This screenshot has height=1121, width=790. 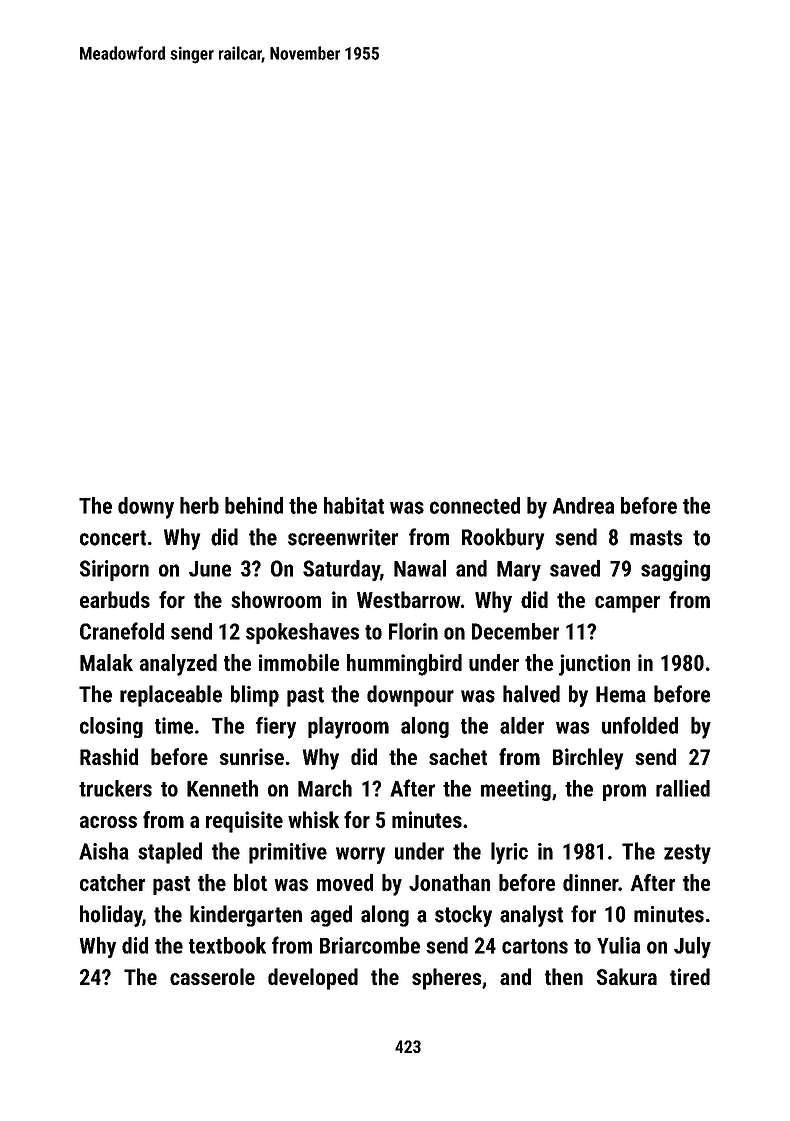 What do you see at coordinates (302, 633) in the screenshot?
I see `spokeshaves` at bounding box center [302, 633].
